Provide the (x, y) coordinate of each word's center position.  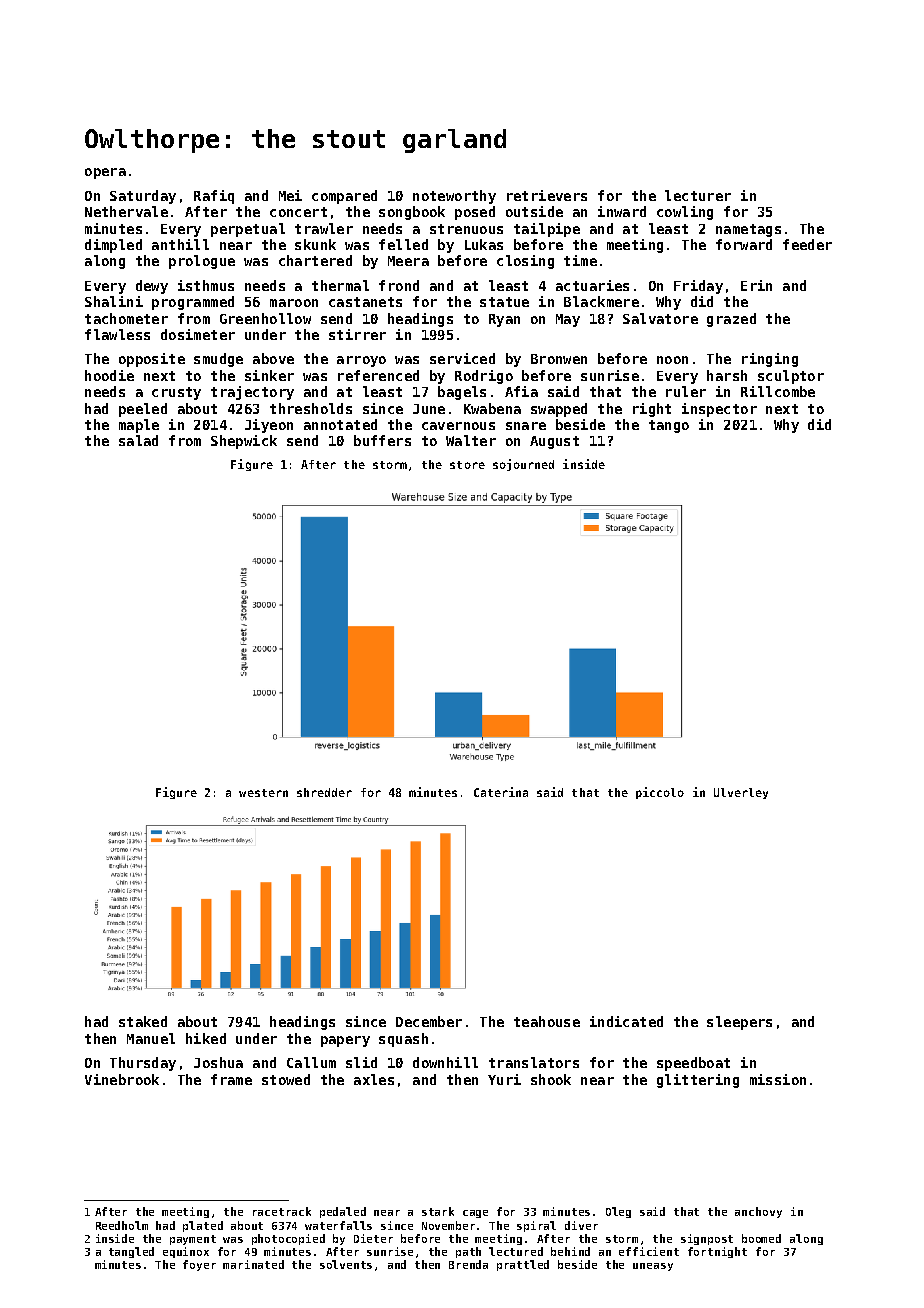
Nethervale (126, 211)
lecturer (698, 195)
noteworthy (454, 197)
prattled (523, 1265)
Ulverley (741, 793)
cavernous (458, 426)
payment (193, 1240)
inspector (719, 410)
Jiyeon (269, 426)
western (263, 793)
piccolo (660, 793)
